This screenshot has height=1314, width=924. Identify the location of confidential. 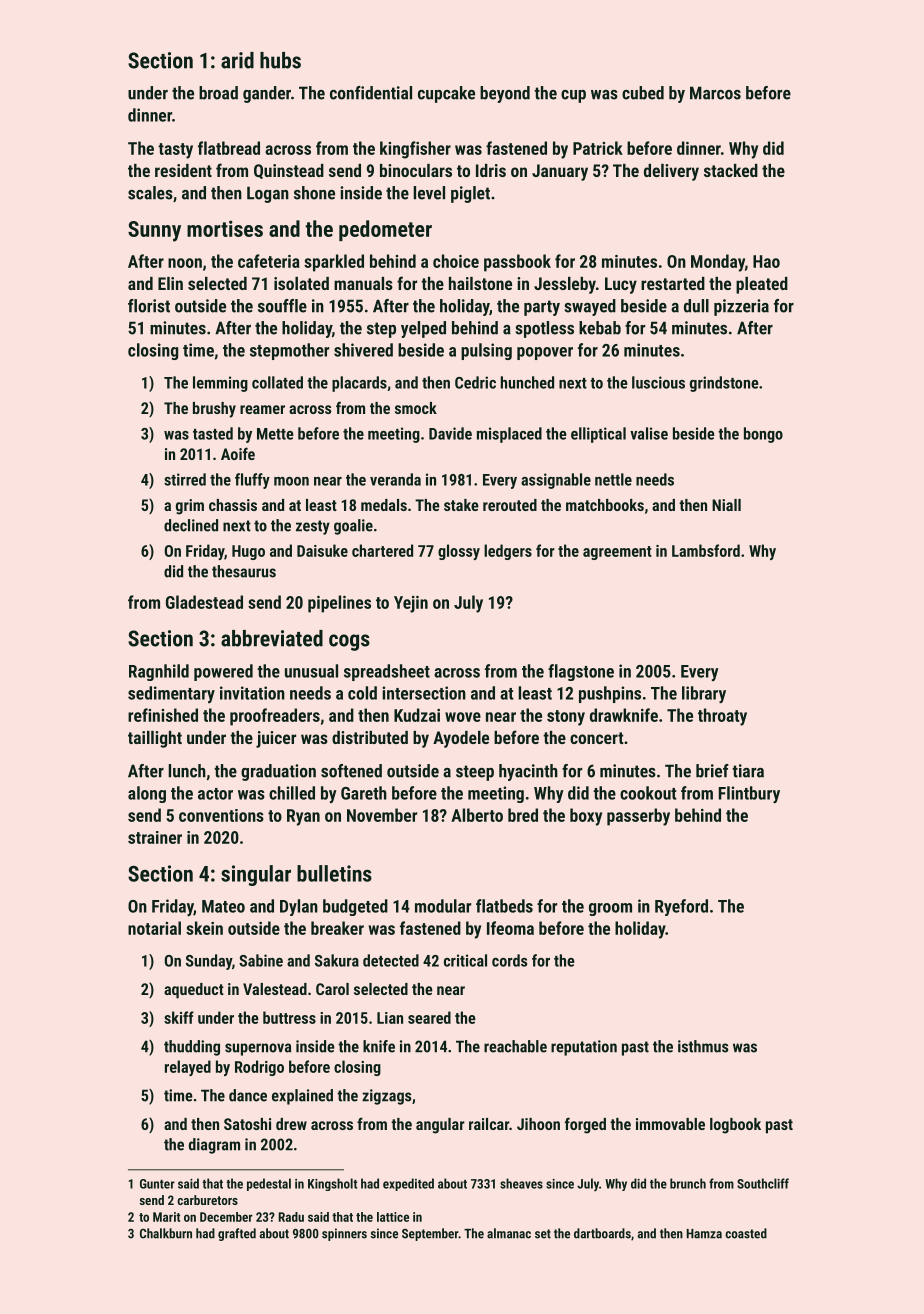
(371, 93).
